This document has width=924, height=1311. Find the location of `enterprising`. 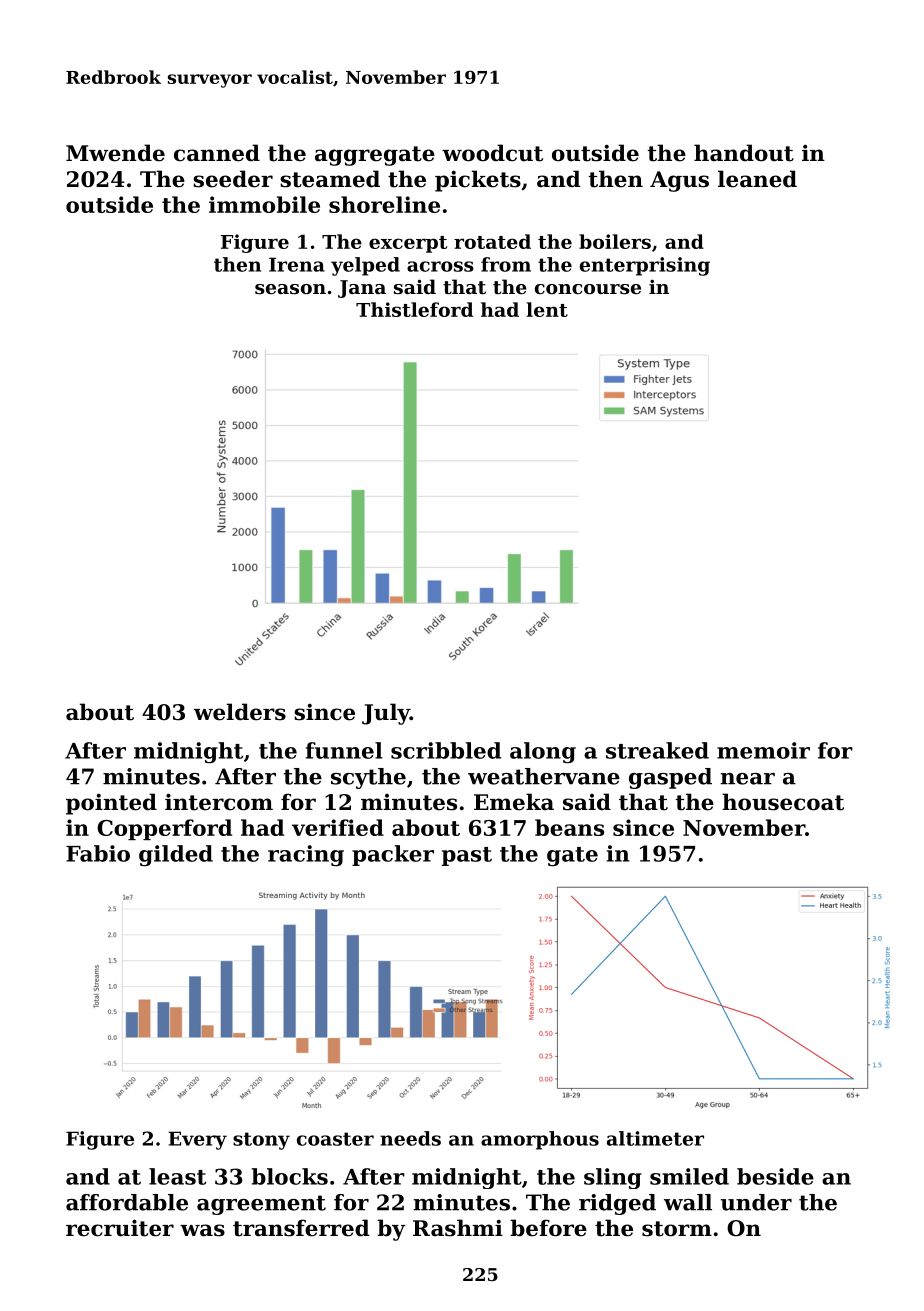

enterprising is located at coordinates (645, 266).
